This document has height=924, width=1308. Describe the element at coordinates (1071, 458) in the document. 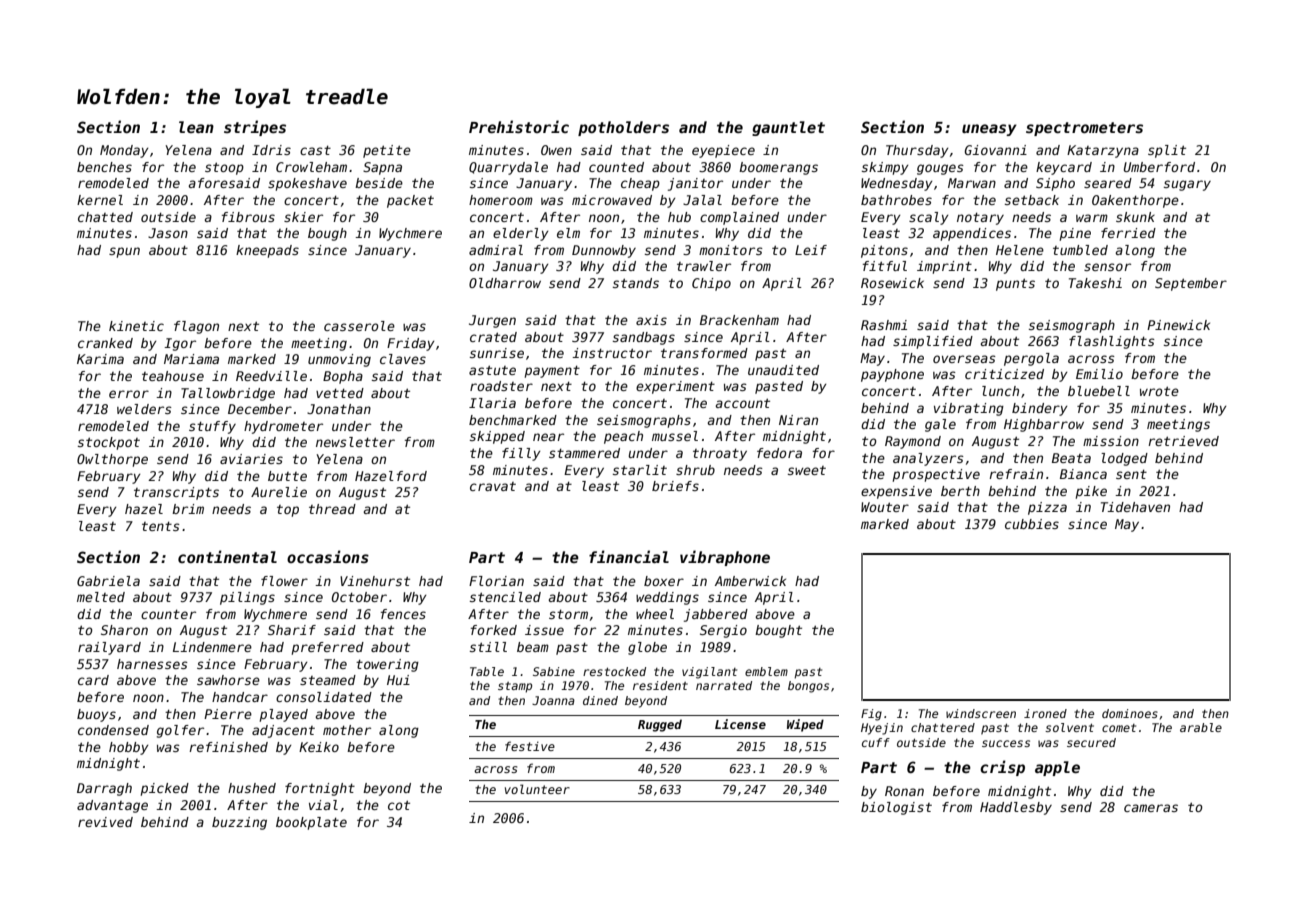

I see `Beata` at that location.
